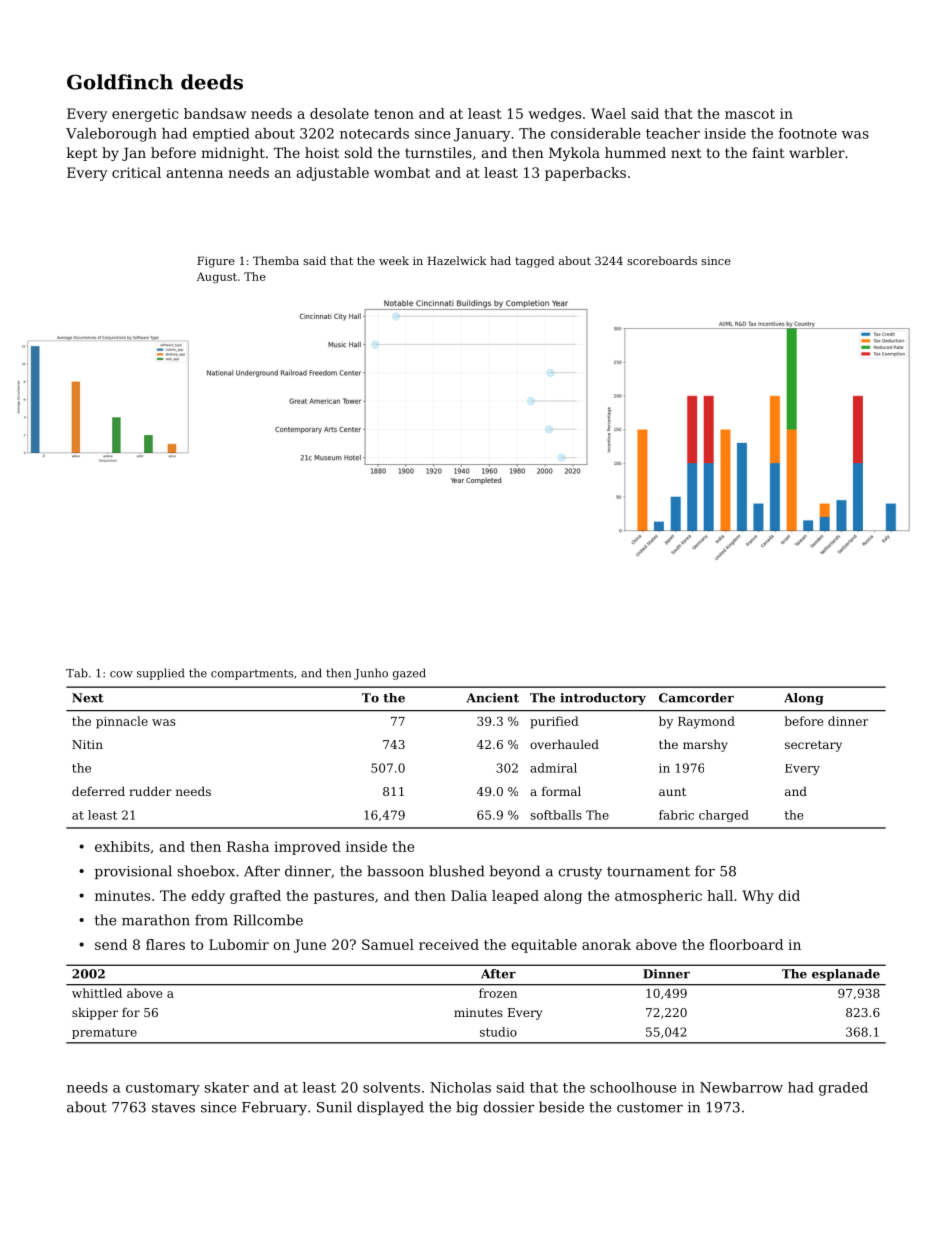 The image size is (952, 1233). Describe the element at coordinates (758, 897) in the page. I see `Why` at that location.
